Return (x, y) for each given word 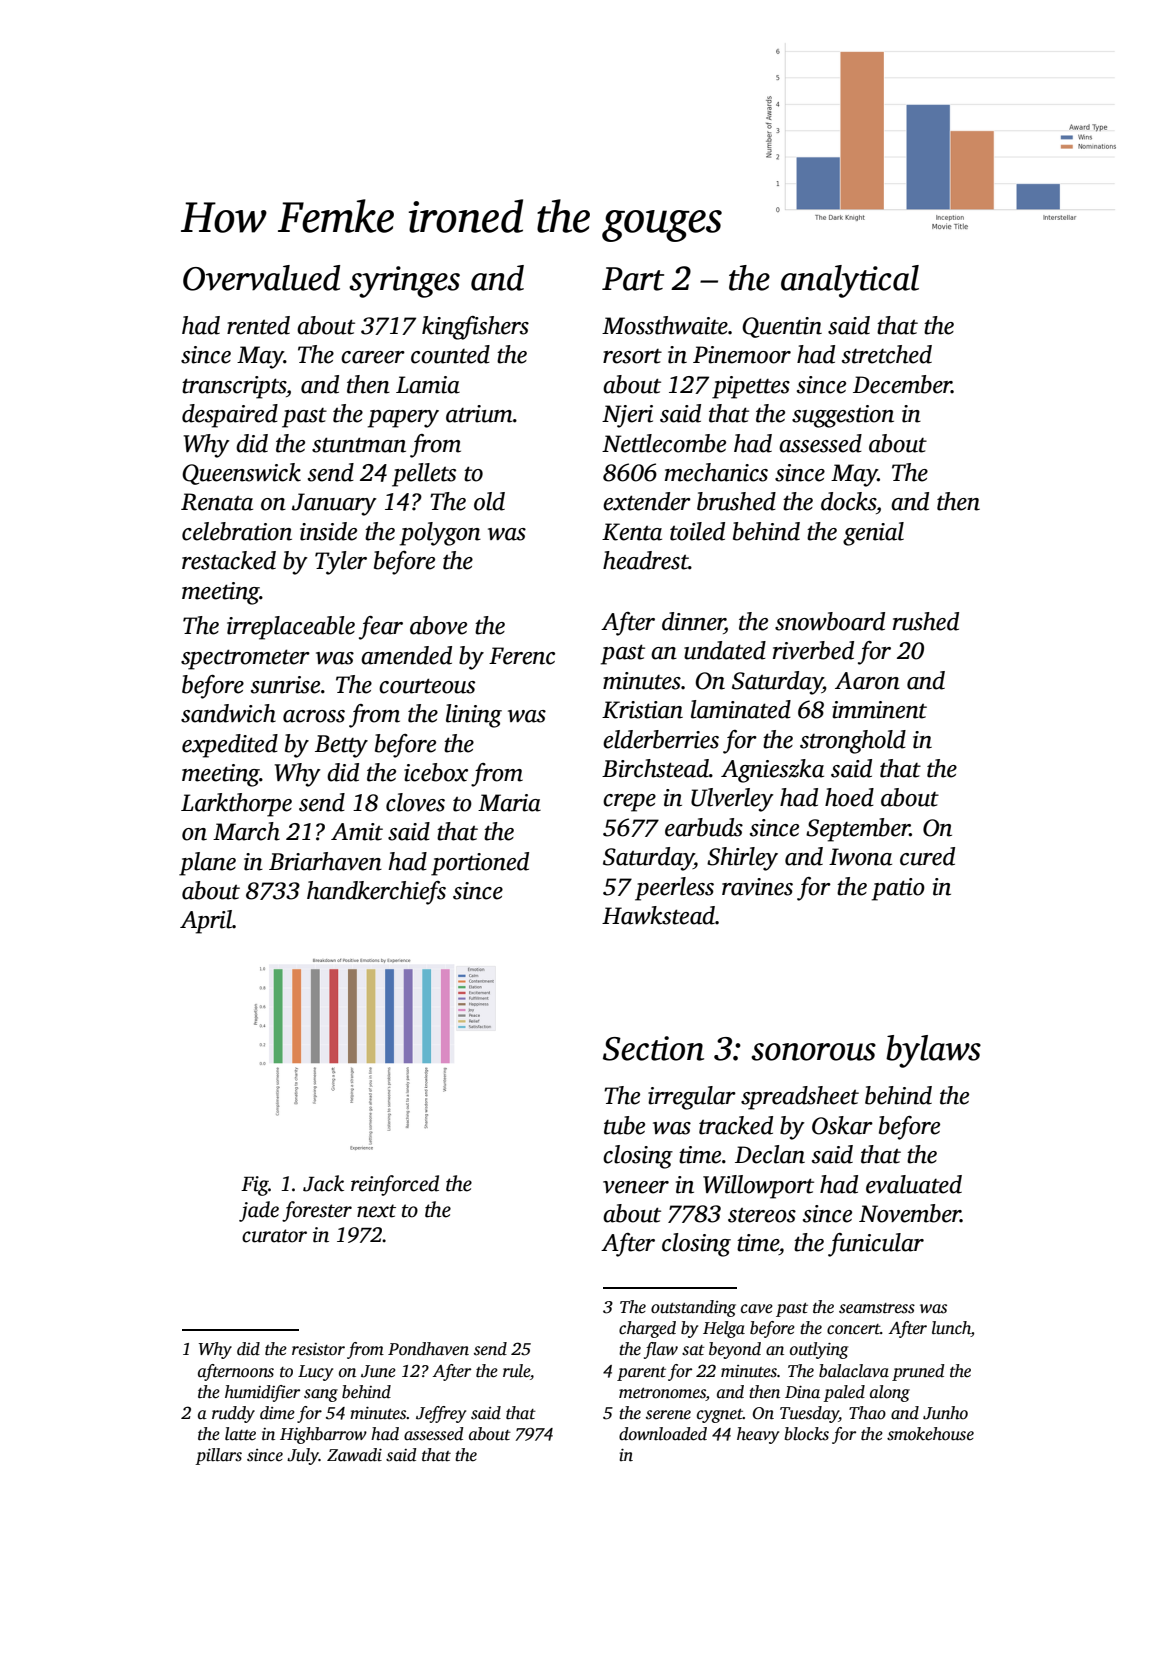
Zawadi (354, 1455)
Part (633, 279)
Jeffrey (441, 1414)
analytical (850, 281)
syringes (404, 282)
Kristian (642, 710)
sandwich (228, 713)
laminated (741, 709)
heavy (758, 1435)
